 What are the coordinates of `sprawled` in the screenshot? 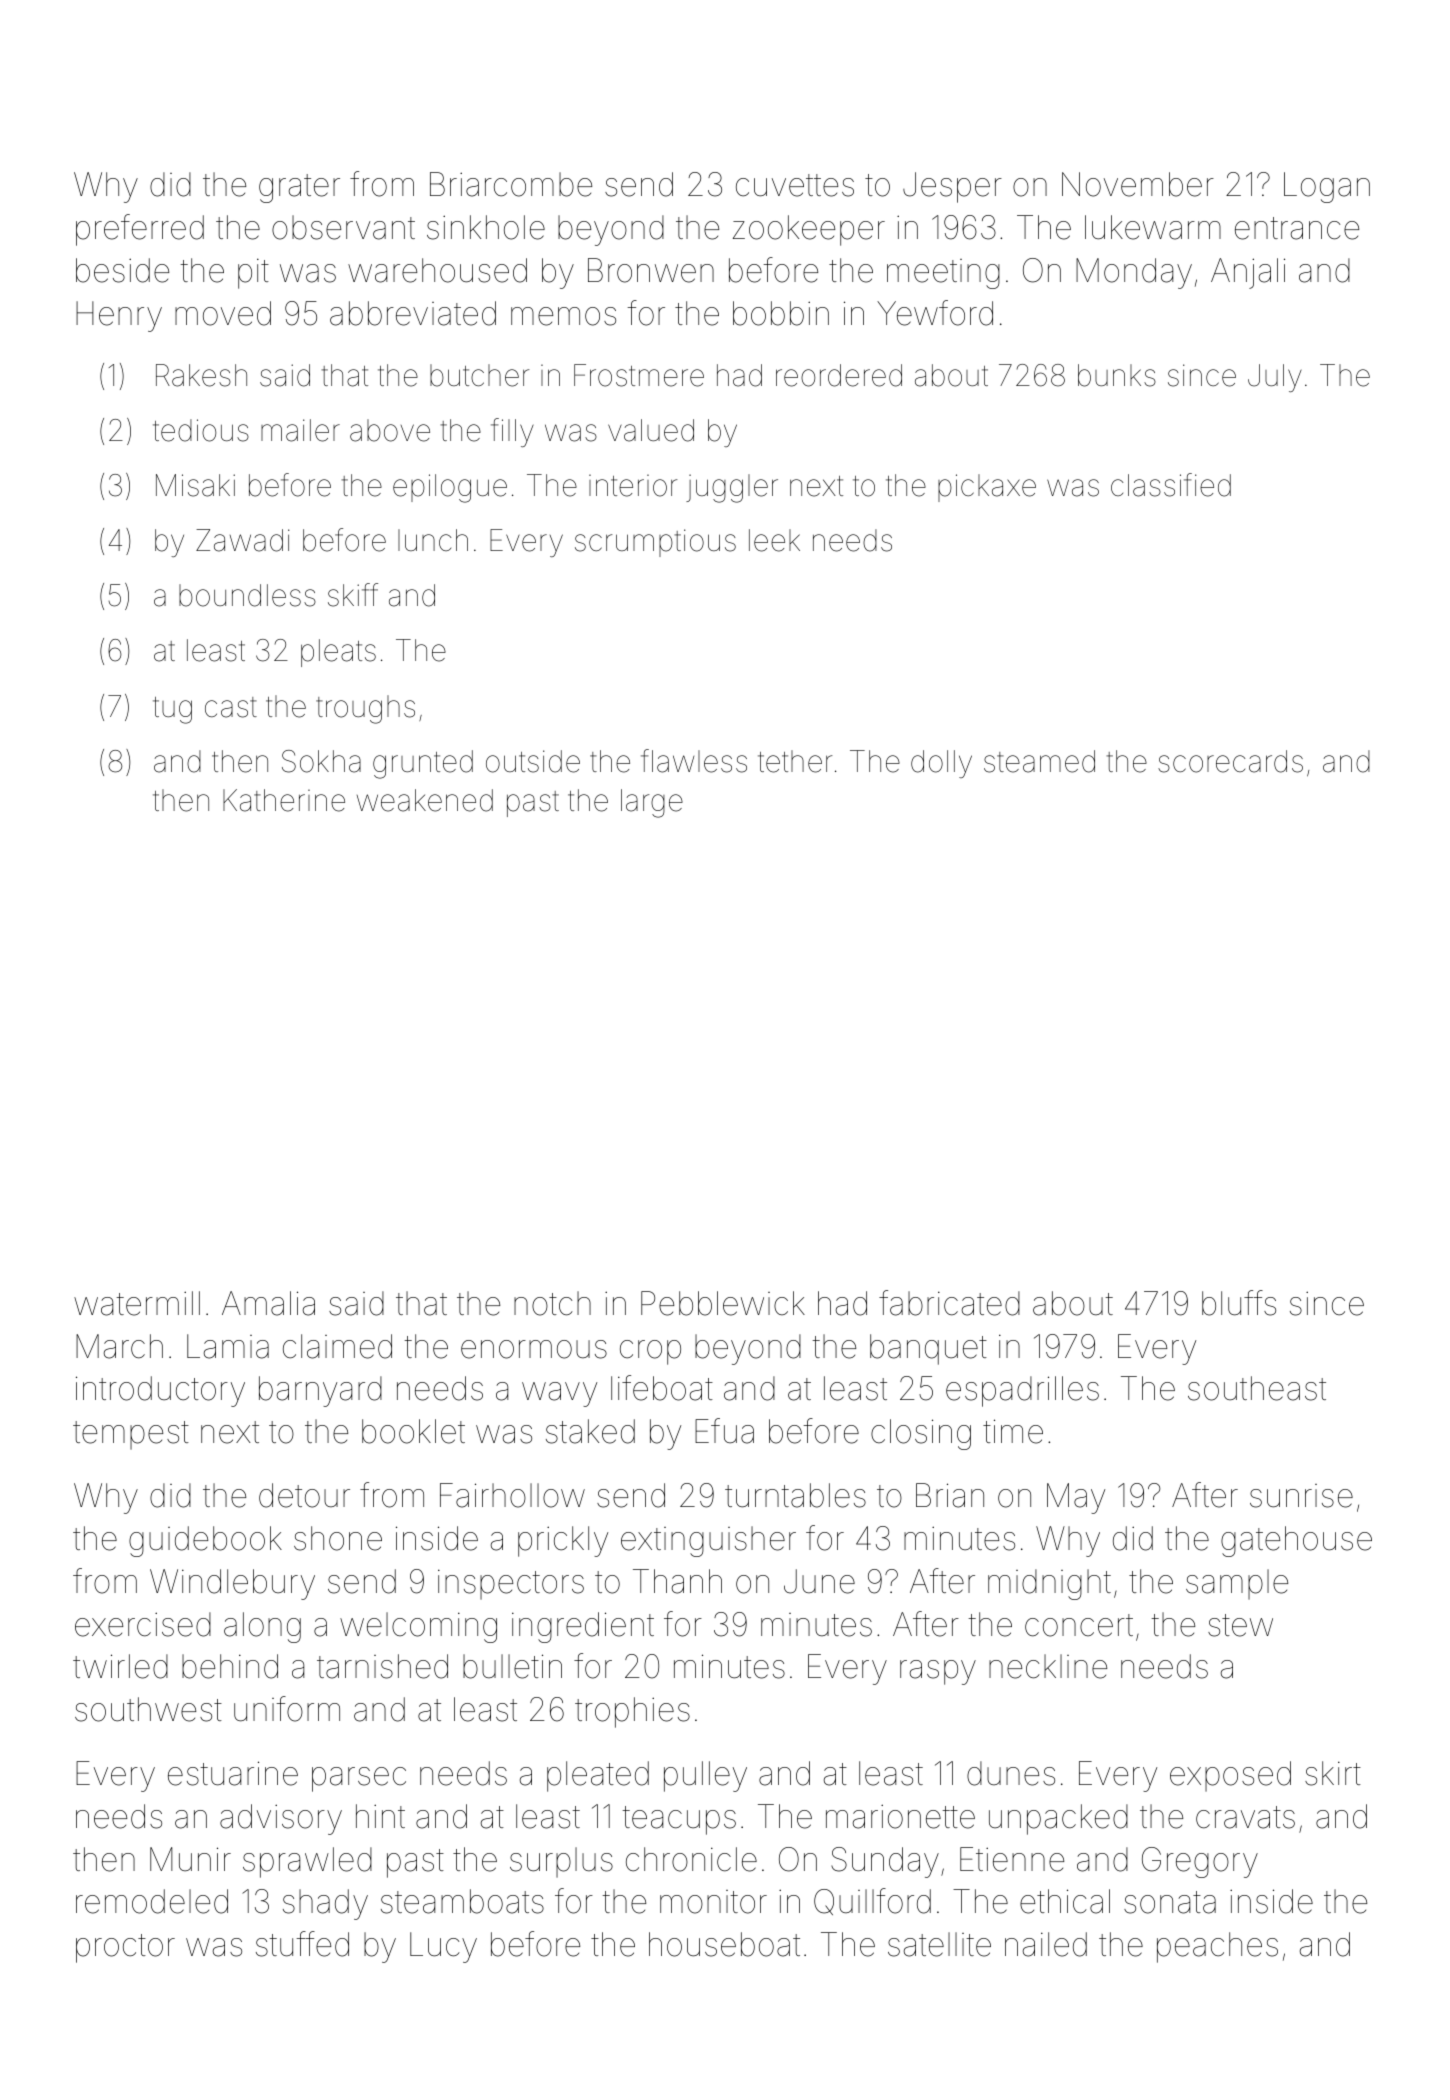 It's located at (307, 1862).
